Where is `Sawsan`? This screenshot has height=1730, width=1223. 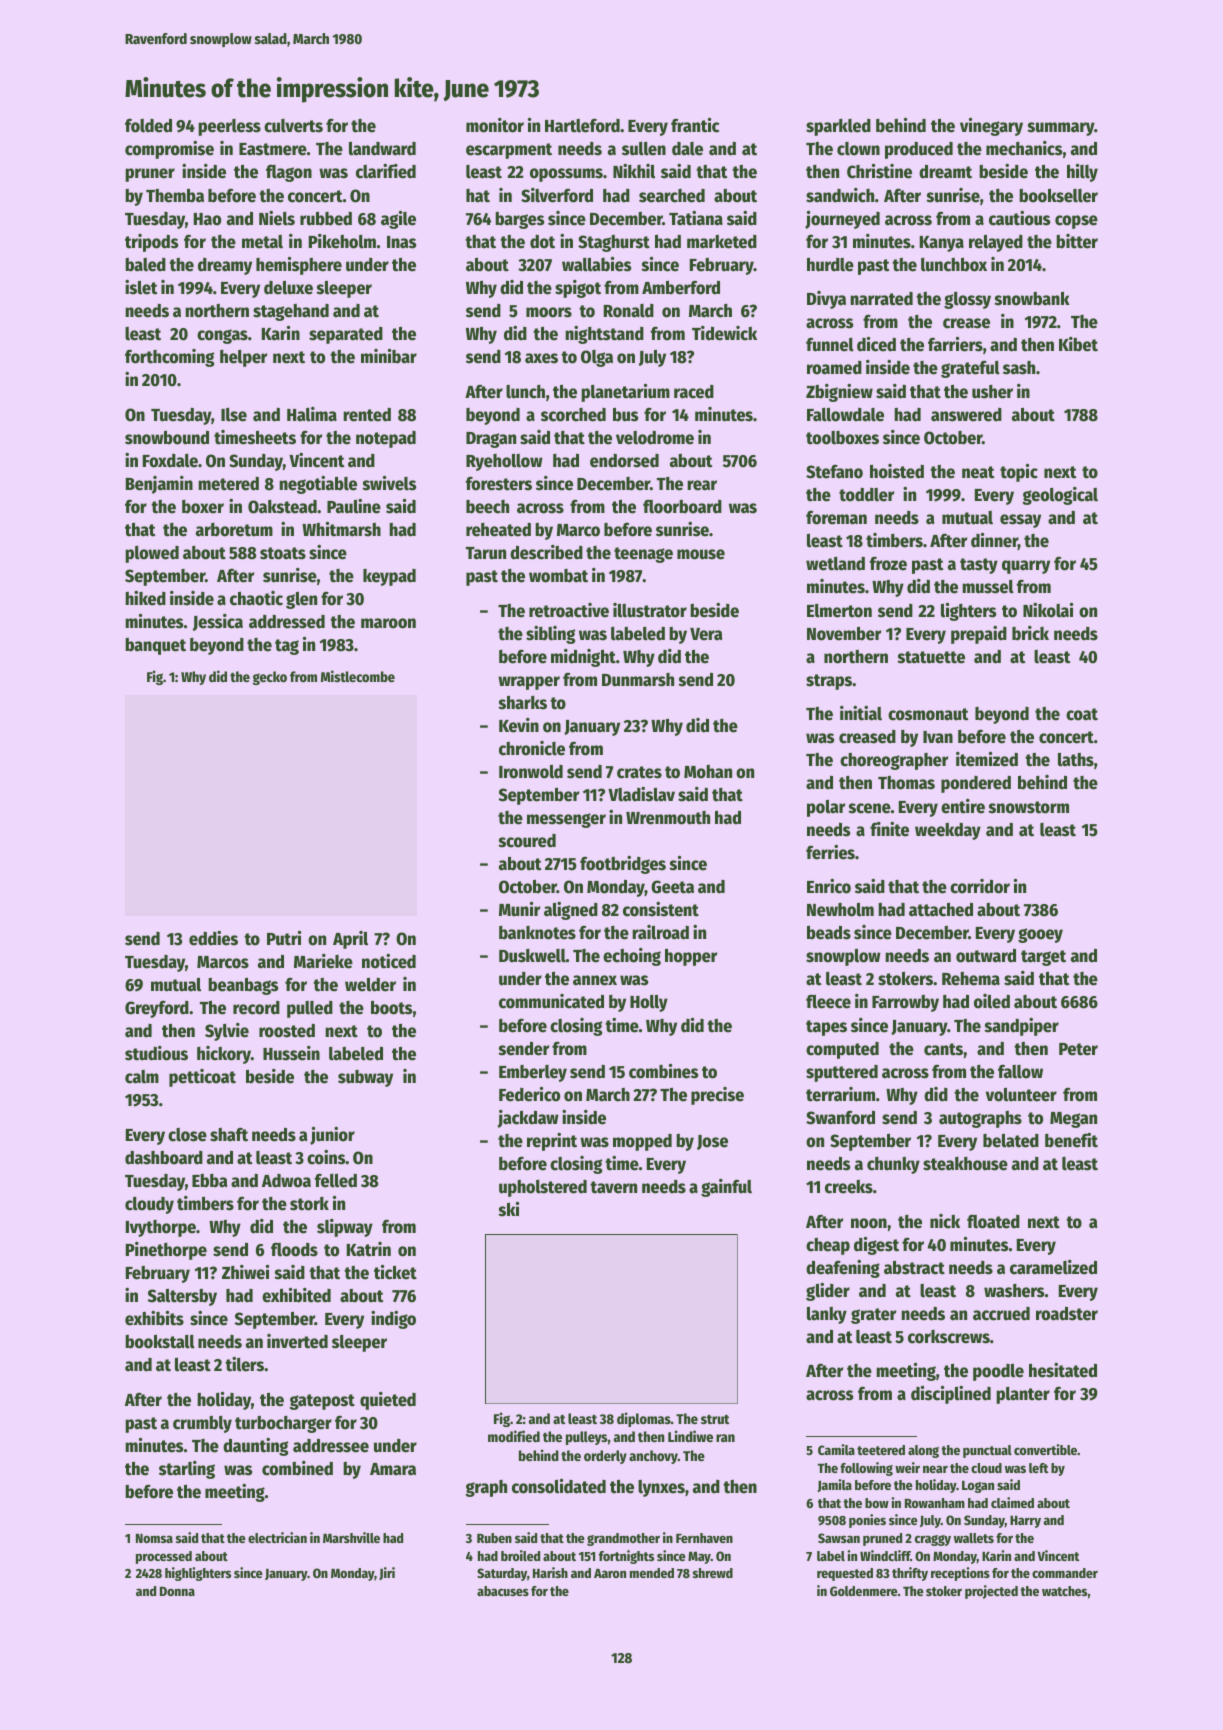 Sawsan is located at coordinates (839, 1538).
